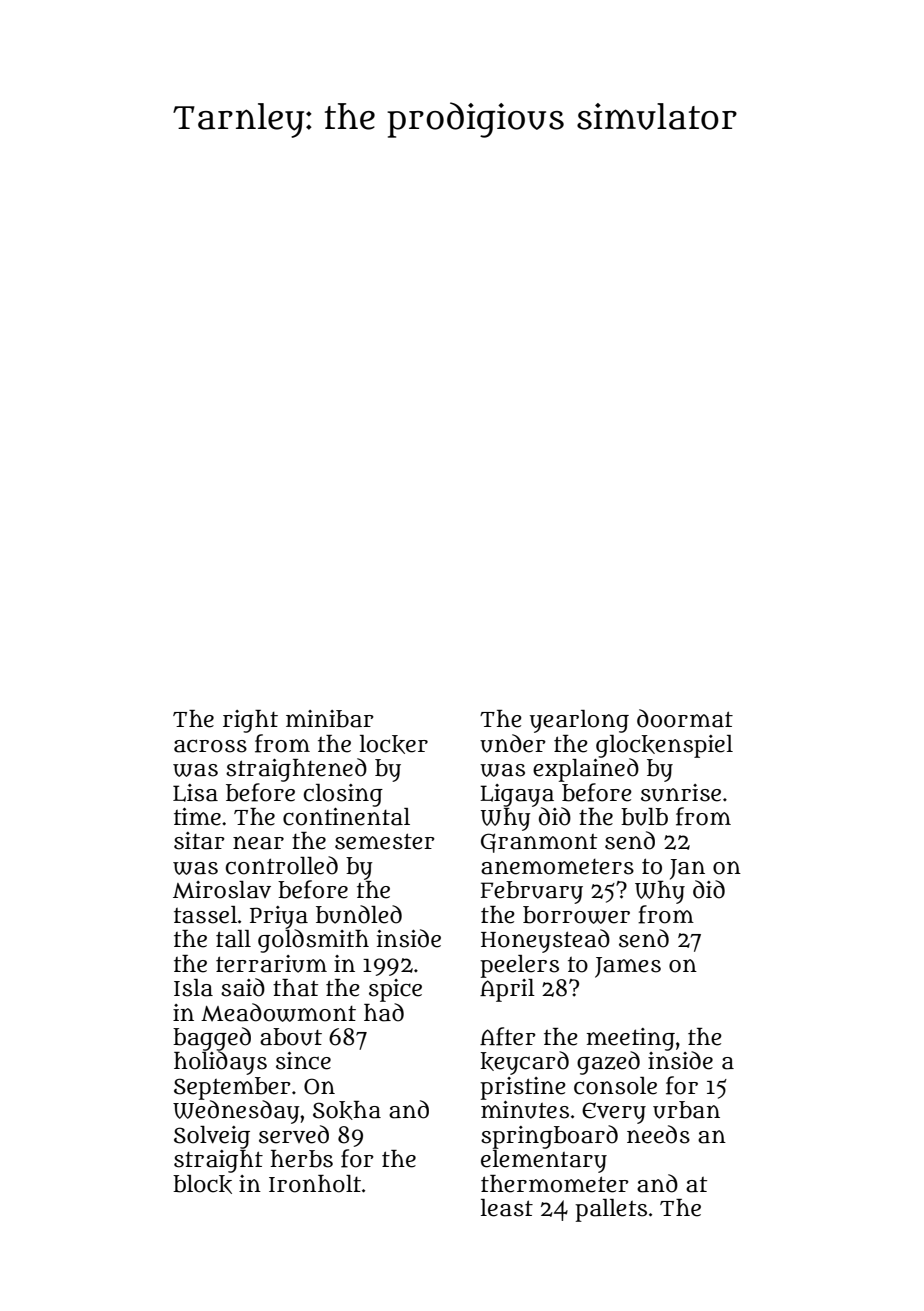  What do you see at coordinates (557, 867) in the image?
I see `anemometers` at bounding box center [557, 867].
